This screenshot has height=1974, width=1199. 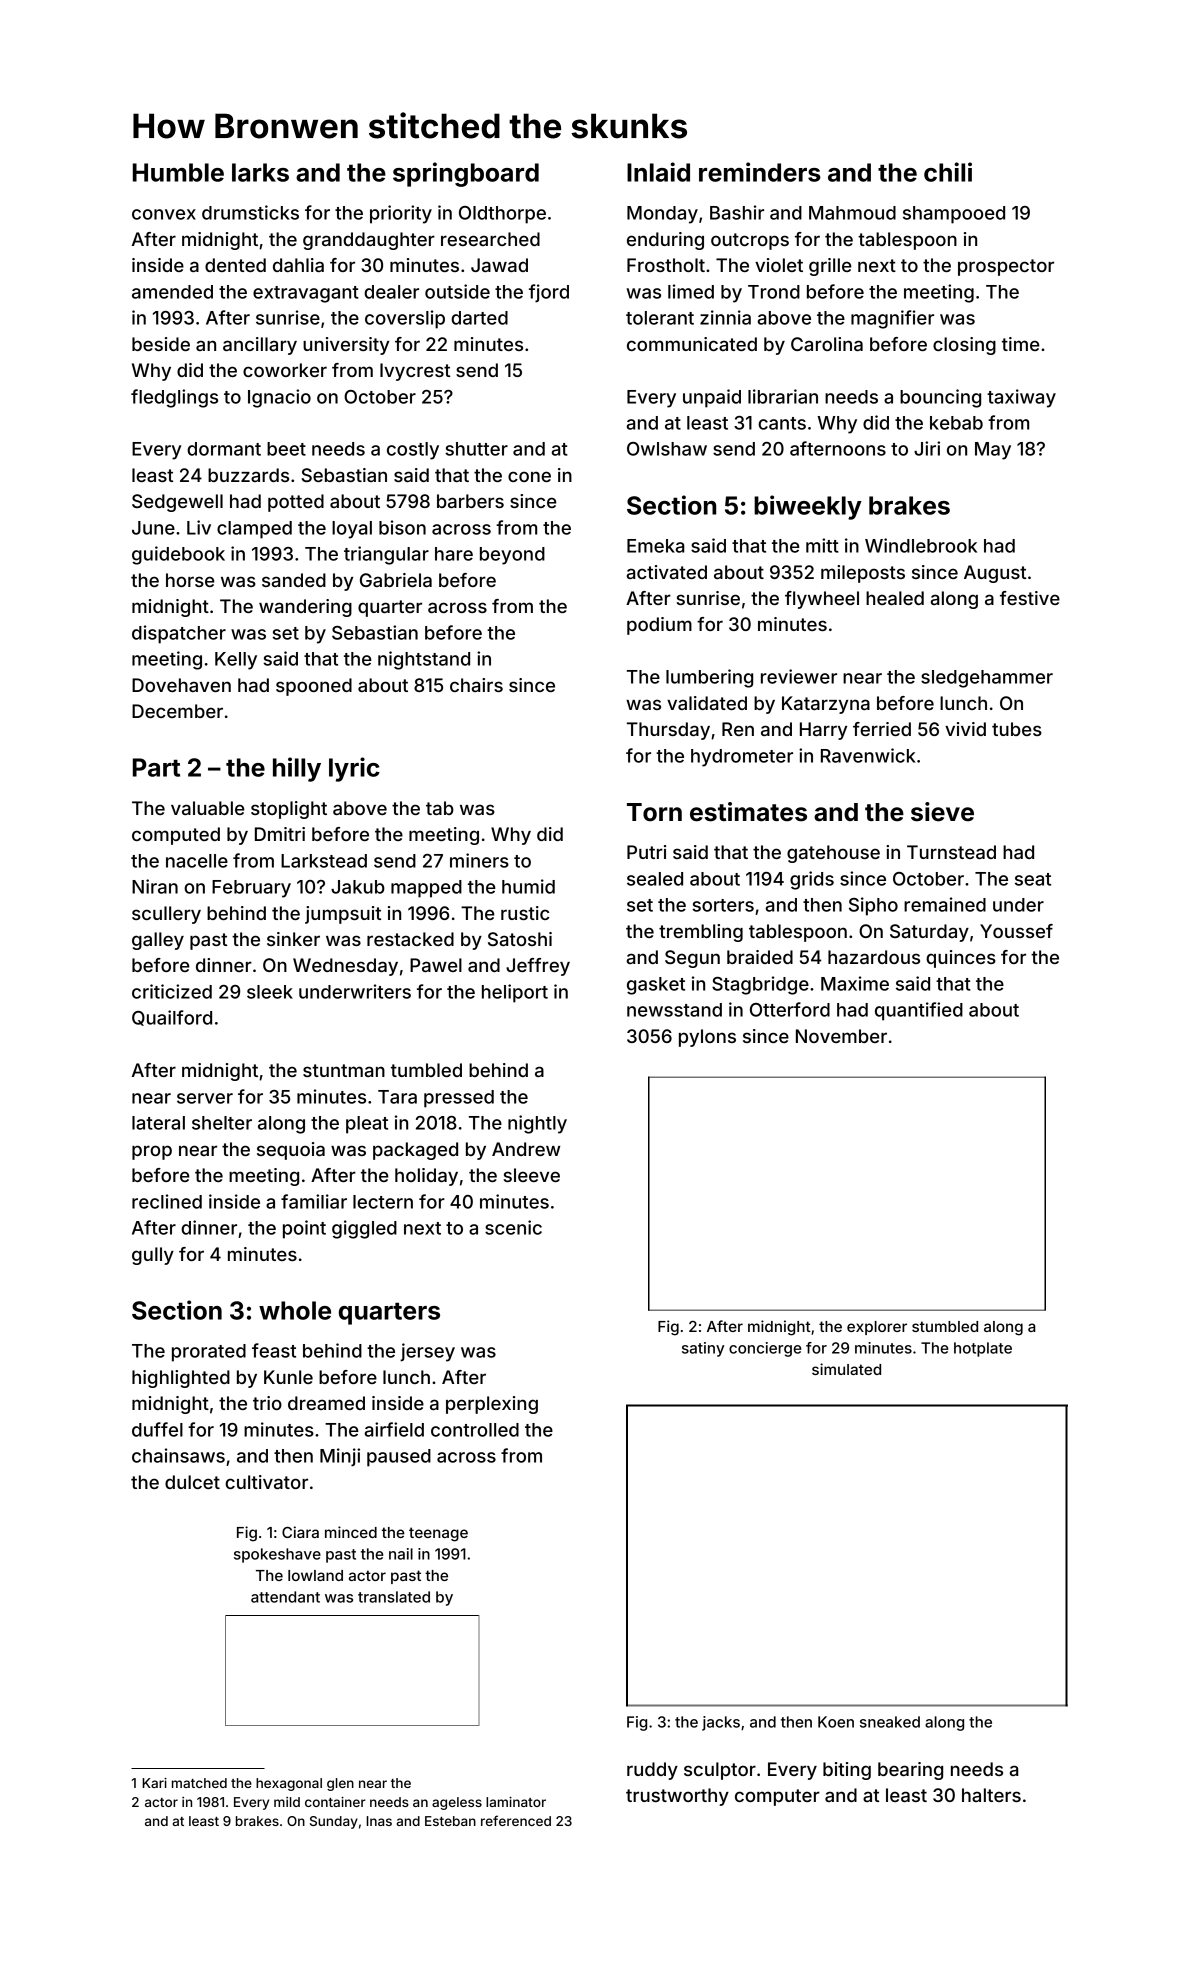 What do you see at coordinates (748, 812) in the screenshot?
I see `estimates` at bounding box center [748, 812].
